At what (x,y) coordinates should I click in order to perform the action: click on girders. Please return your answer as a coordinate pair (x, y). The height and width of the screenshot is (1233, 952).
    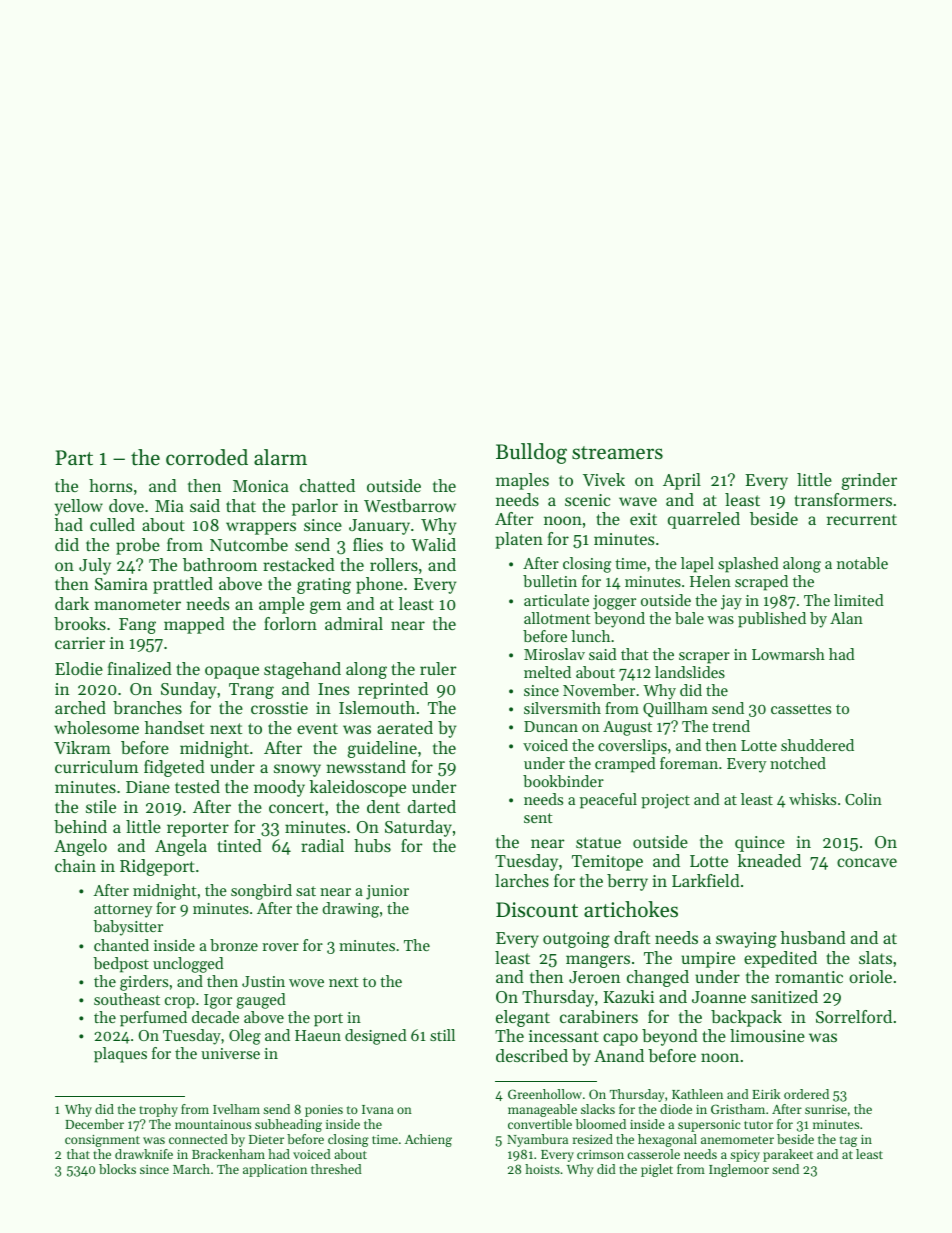
    Looking at the image, I should click on (144, 983).
